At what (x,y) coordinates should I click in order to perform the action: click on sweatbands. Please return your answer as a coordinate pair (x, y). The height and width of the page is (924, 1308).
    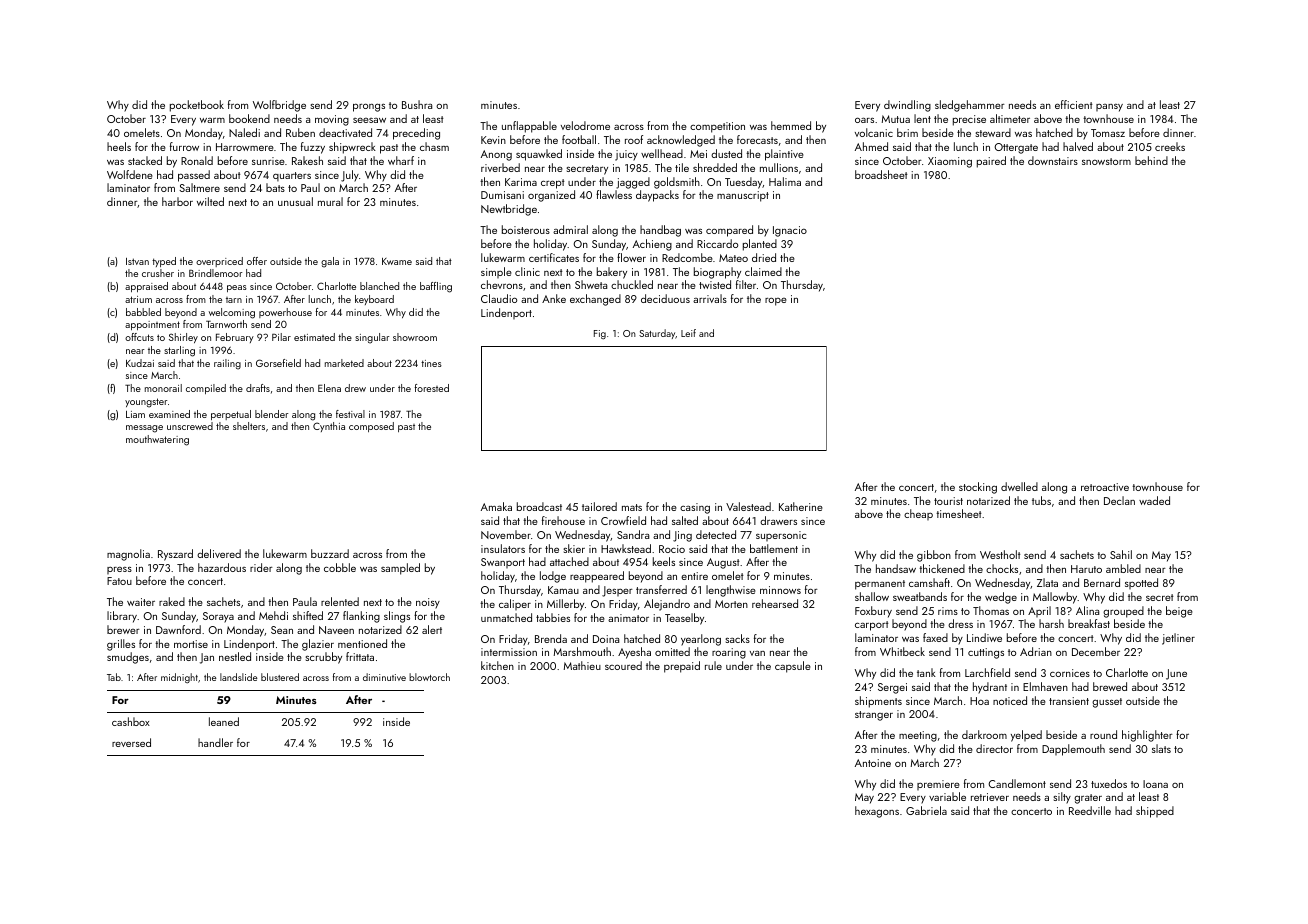
    Looking at the image, I should click on (920, 596).
